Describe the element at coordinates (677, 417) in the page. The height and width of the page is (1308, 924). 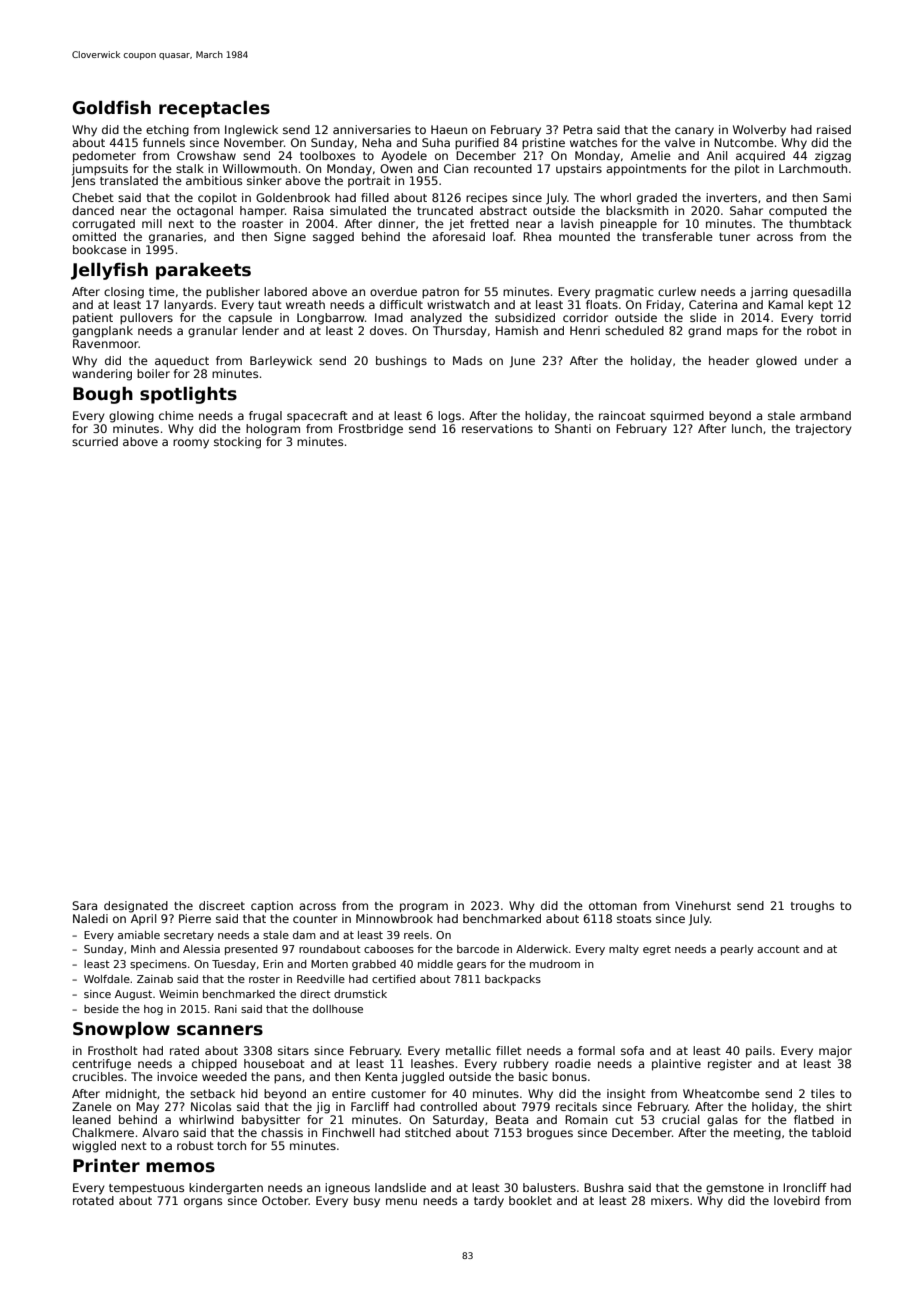
I see `squirmed` at that location.
